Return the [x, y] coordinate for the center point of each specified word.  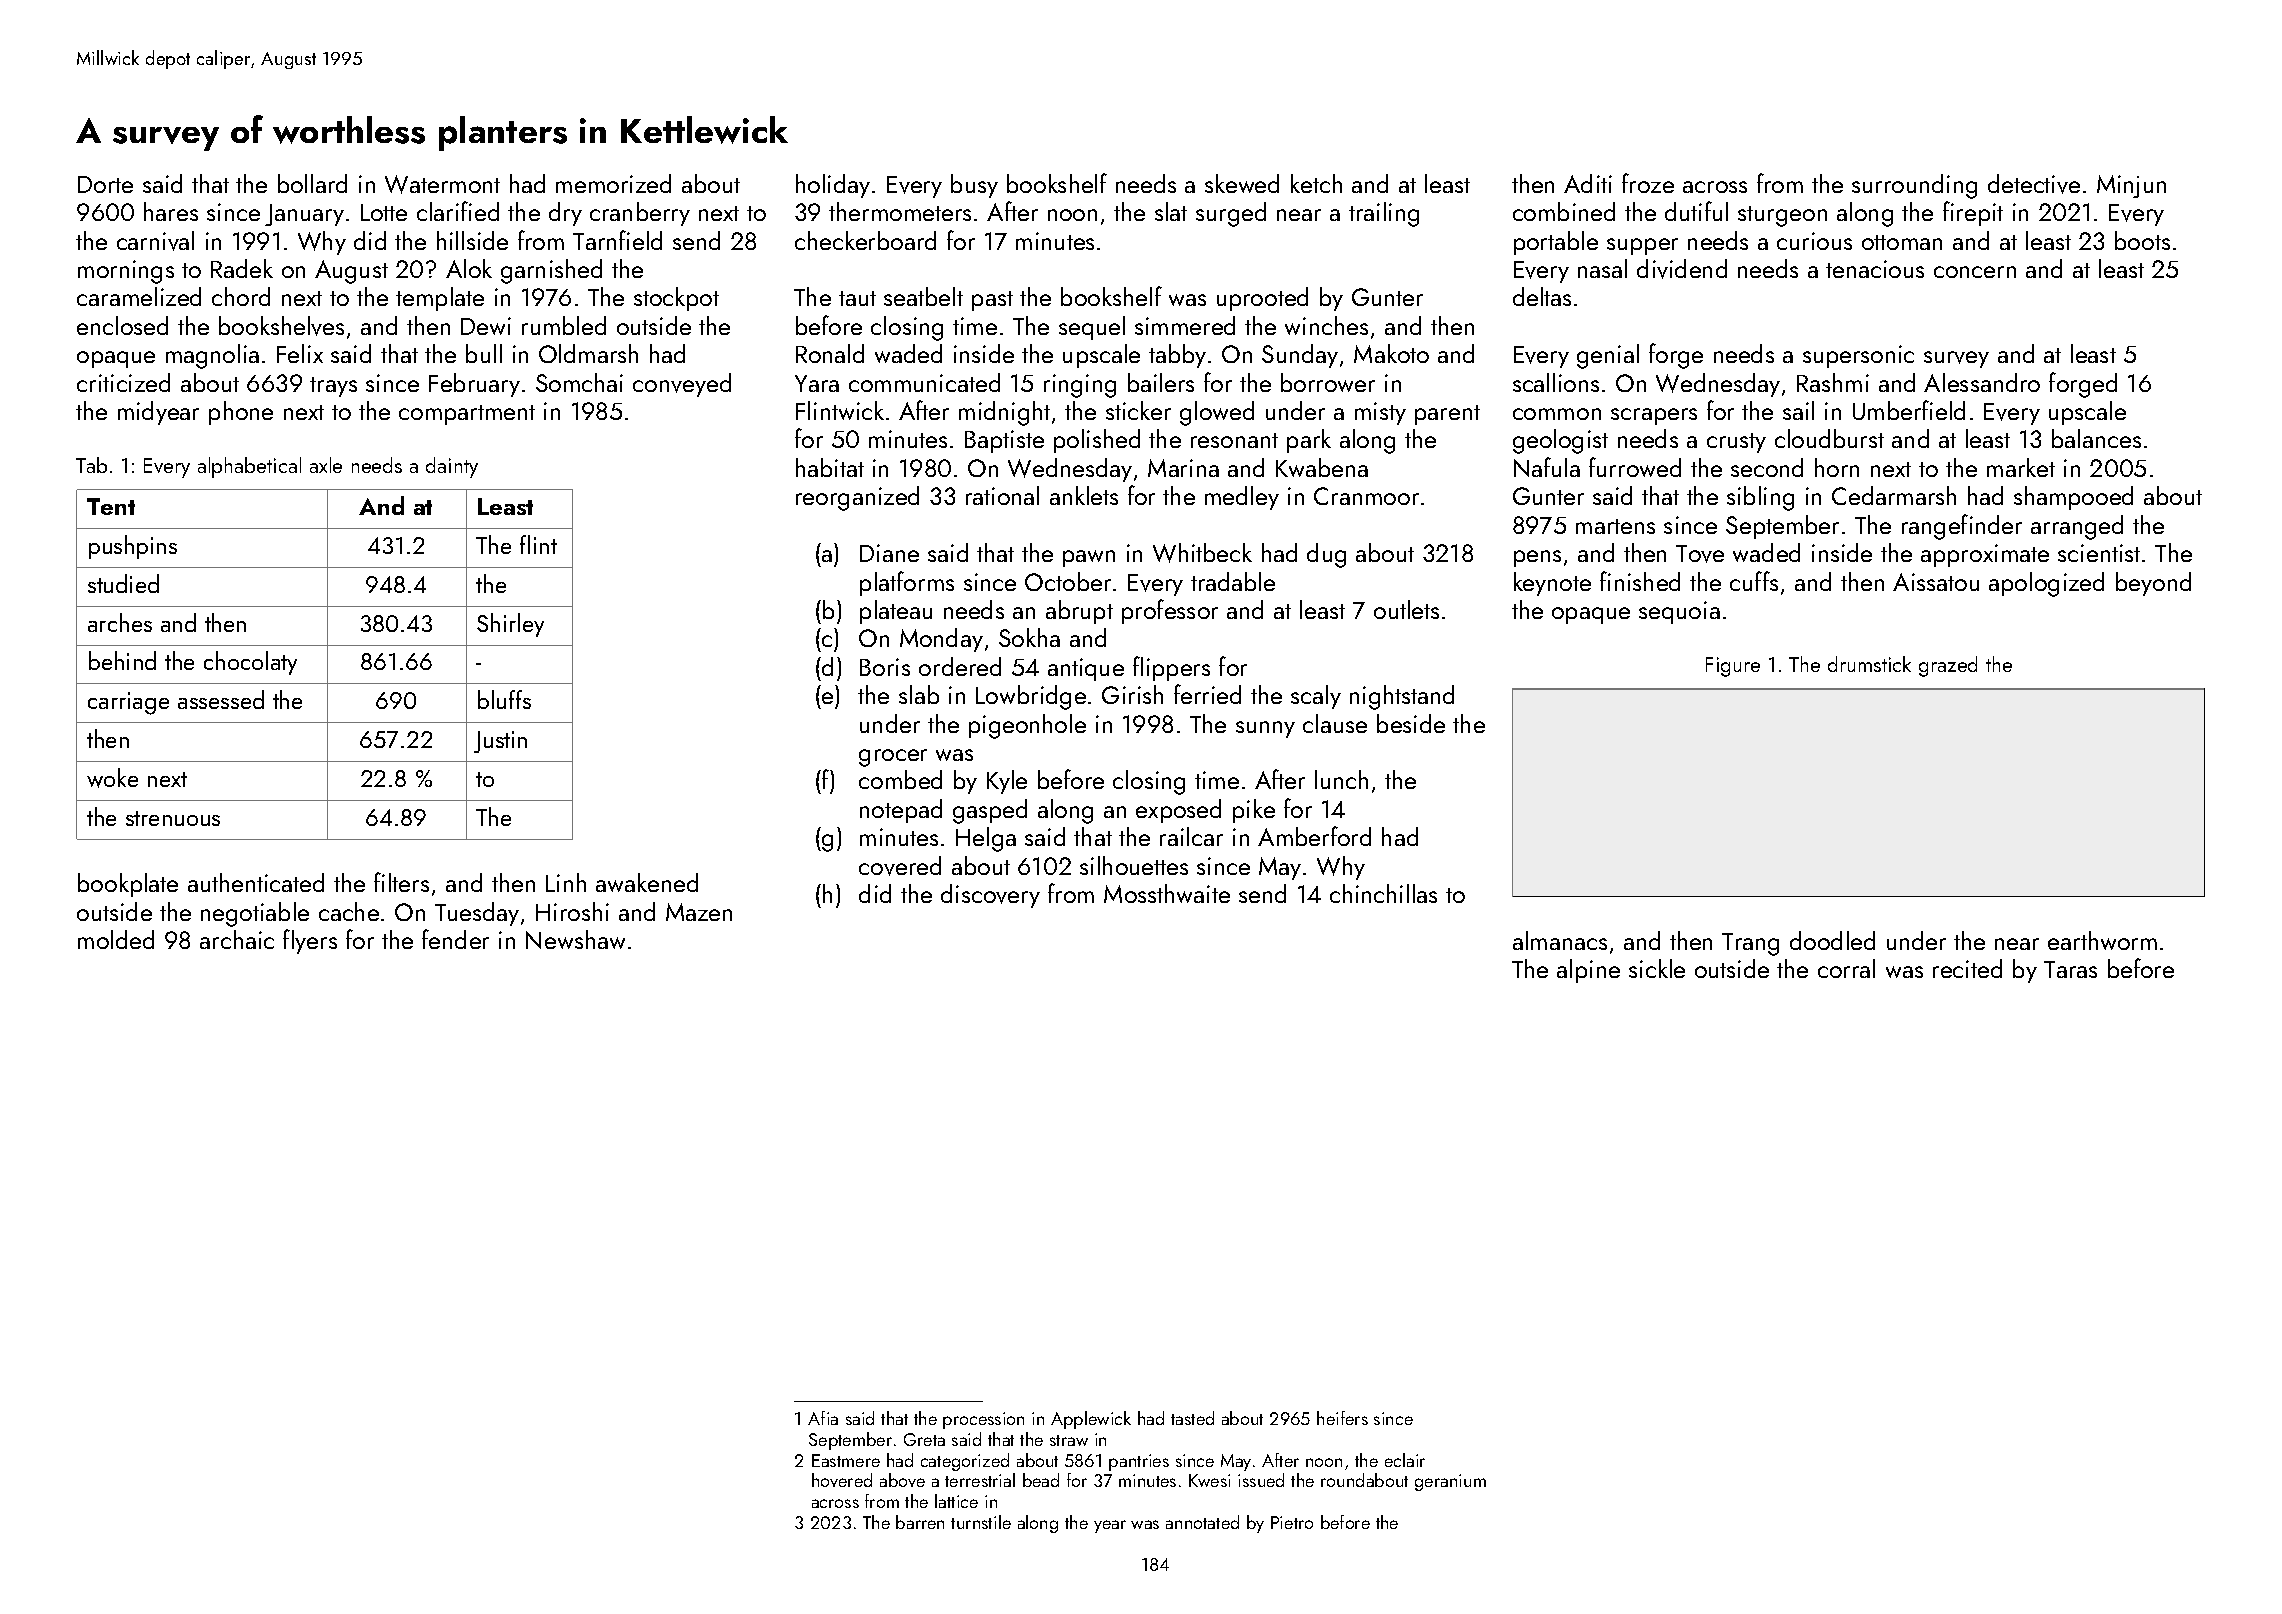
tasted [1192, 1418]
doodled [1832, 940]
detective [2034, 184]
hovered [842, 1480]
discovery [990, 896]
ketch [1316, 183]
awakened [647, 882]
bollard [312, 183]
